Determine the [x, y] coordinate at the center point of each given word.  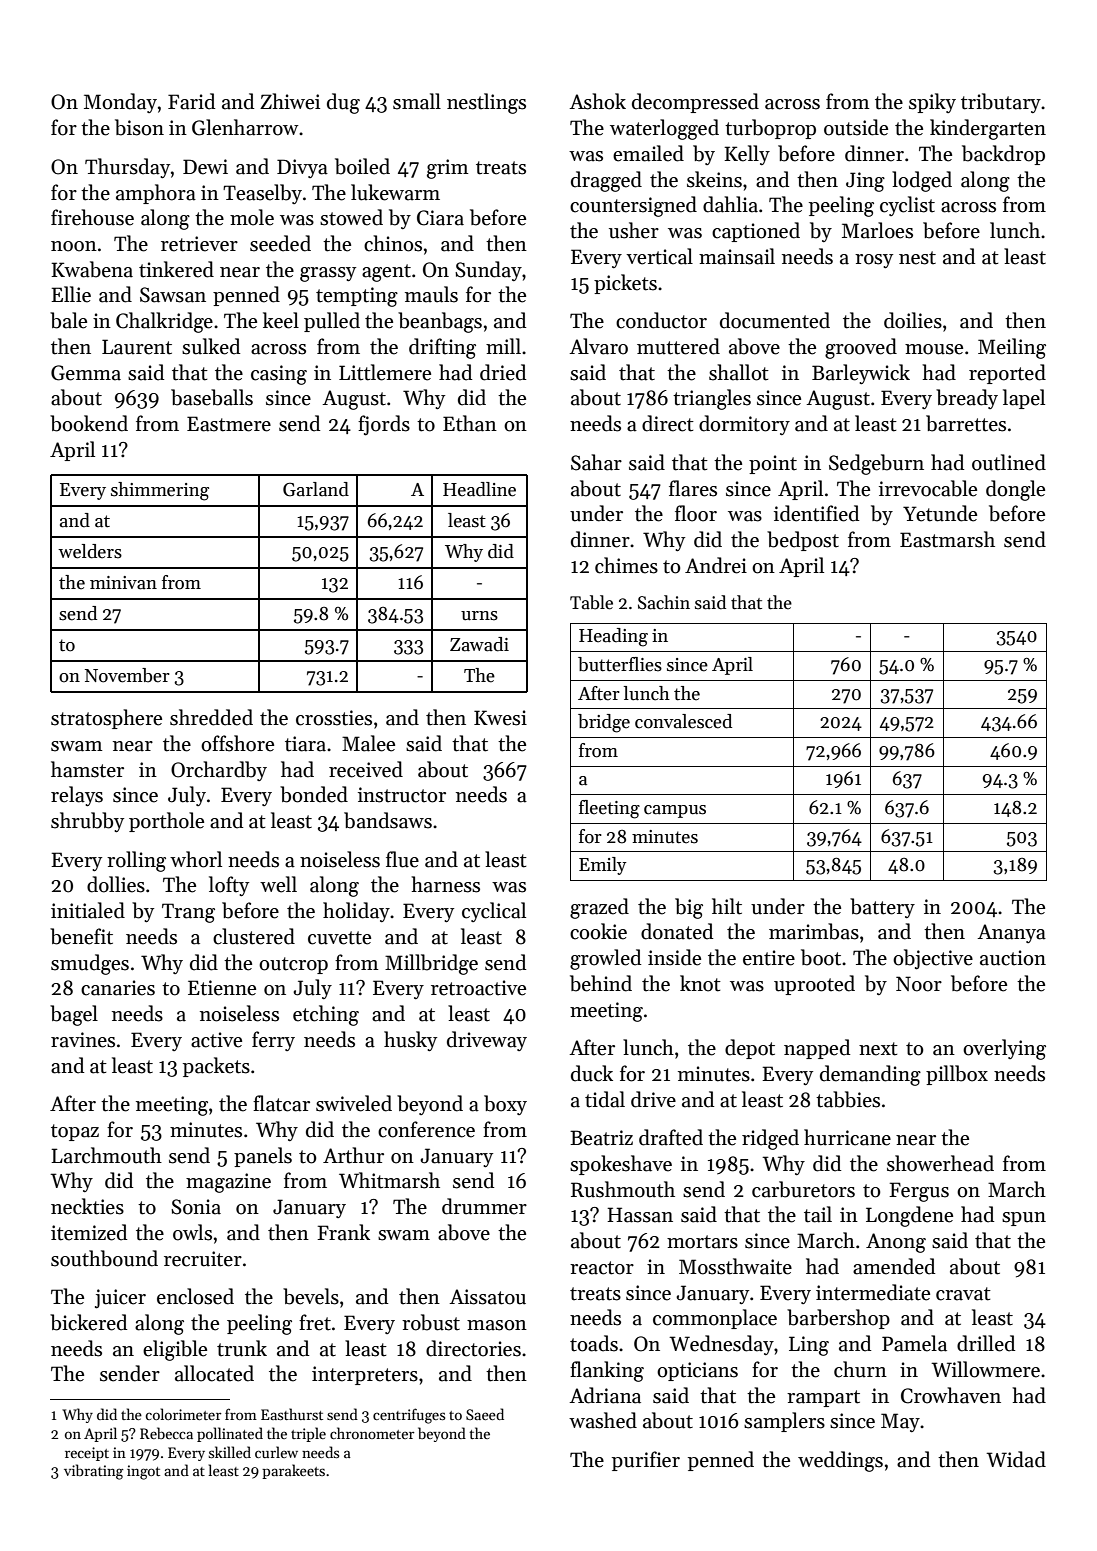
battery [882, 908]
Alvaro [598, 346]
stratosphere [106, 719]
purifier [646, 1461]
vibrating [94, 1472]
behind [601, 983]
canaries [118, 988]
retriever [199, 244]
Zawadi [479, 644]
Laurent [137, 347]
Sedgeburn [876, 464]
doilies [913, 320]
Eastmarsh [947, 539]
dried [503, 372]
